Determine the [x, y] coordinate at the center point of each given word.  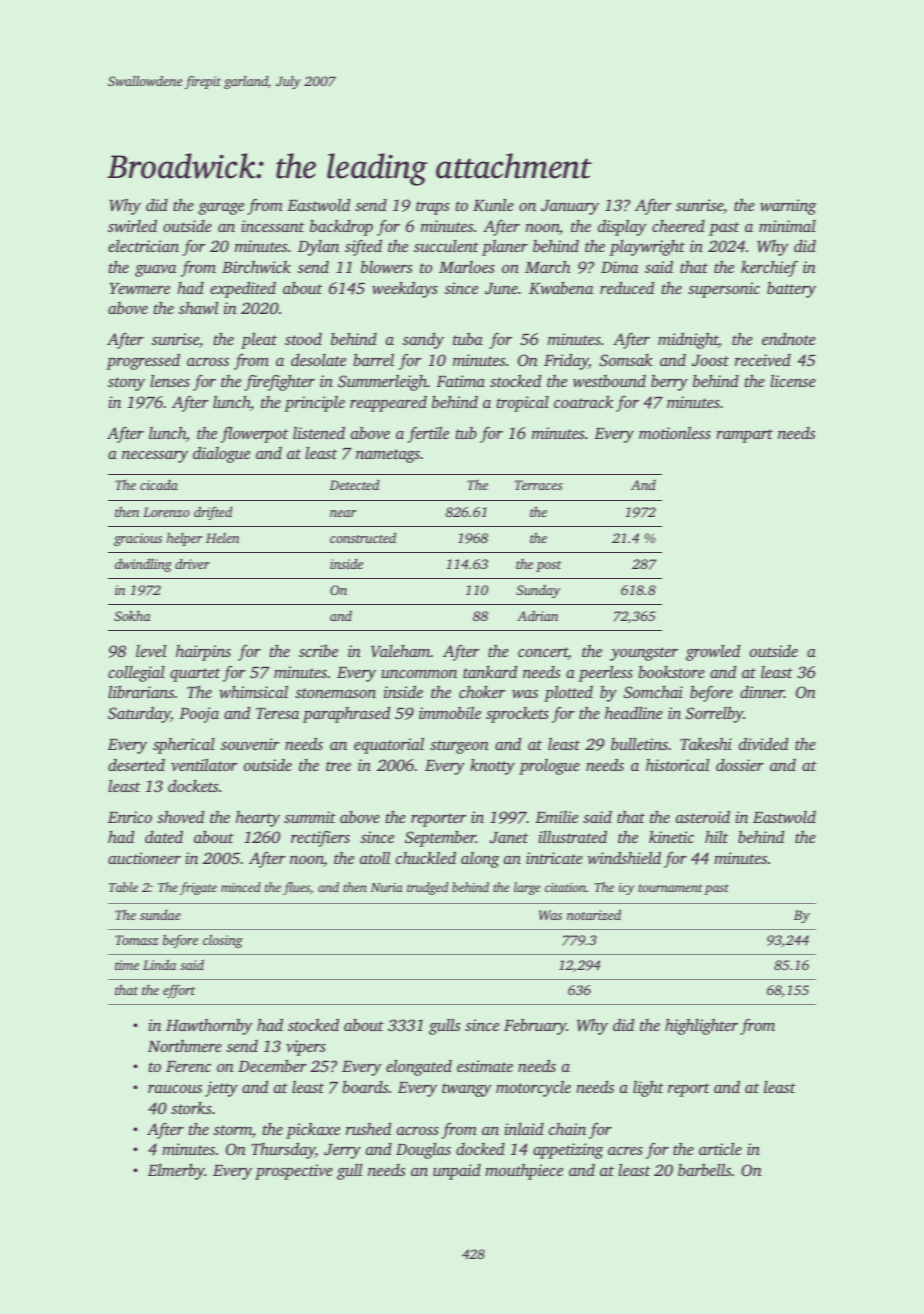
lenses [170, 380]
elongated [419, 1067]
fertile [428, 434]
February [535, 1026]
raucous [175, 1089]
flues [296, 888]
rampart [744, 436]
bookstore [671, 671]
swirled [132, 225]
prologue [549, 767]
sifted [363, 247]
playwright [647, 248]
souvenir [250, 744]
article [720, 1148]
